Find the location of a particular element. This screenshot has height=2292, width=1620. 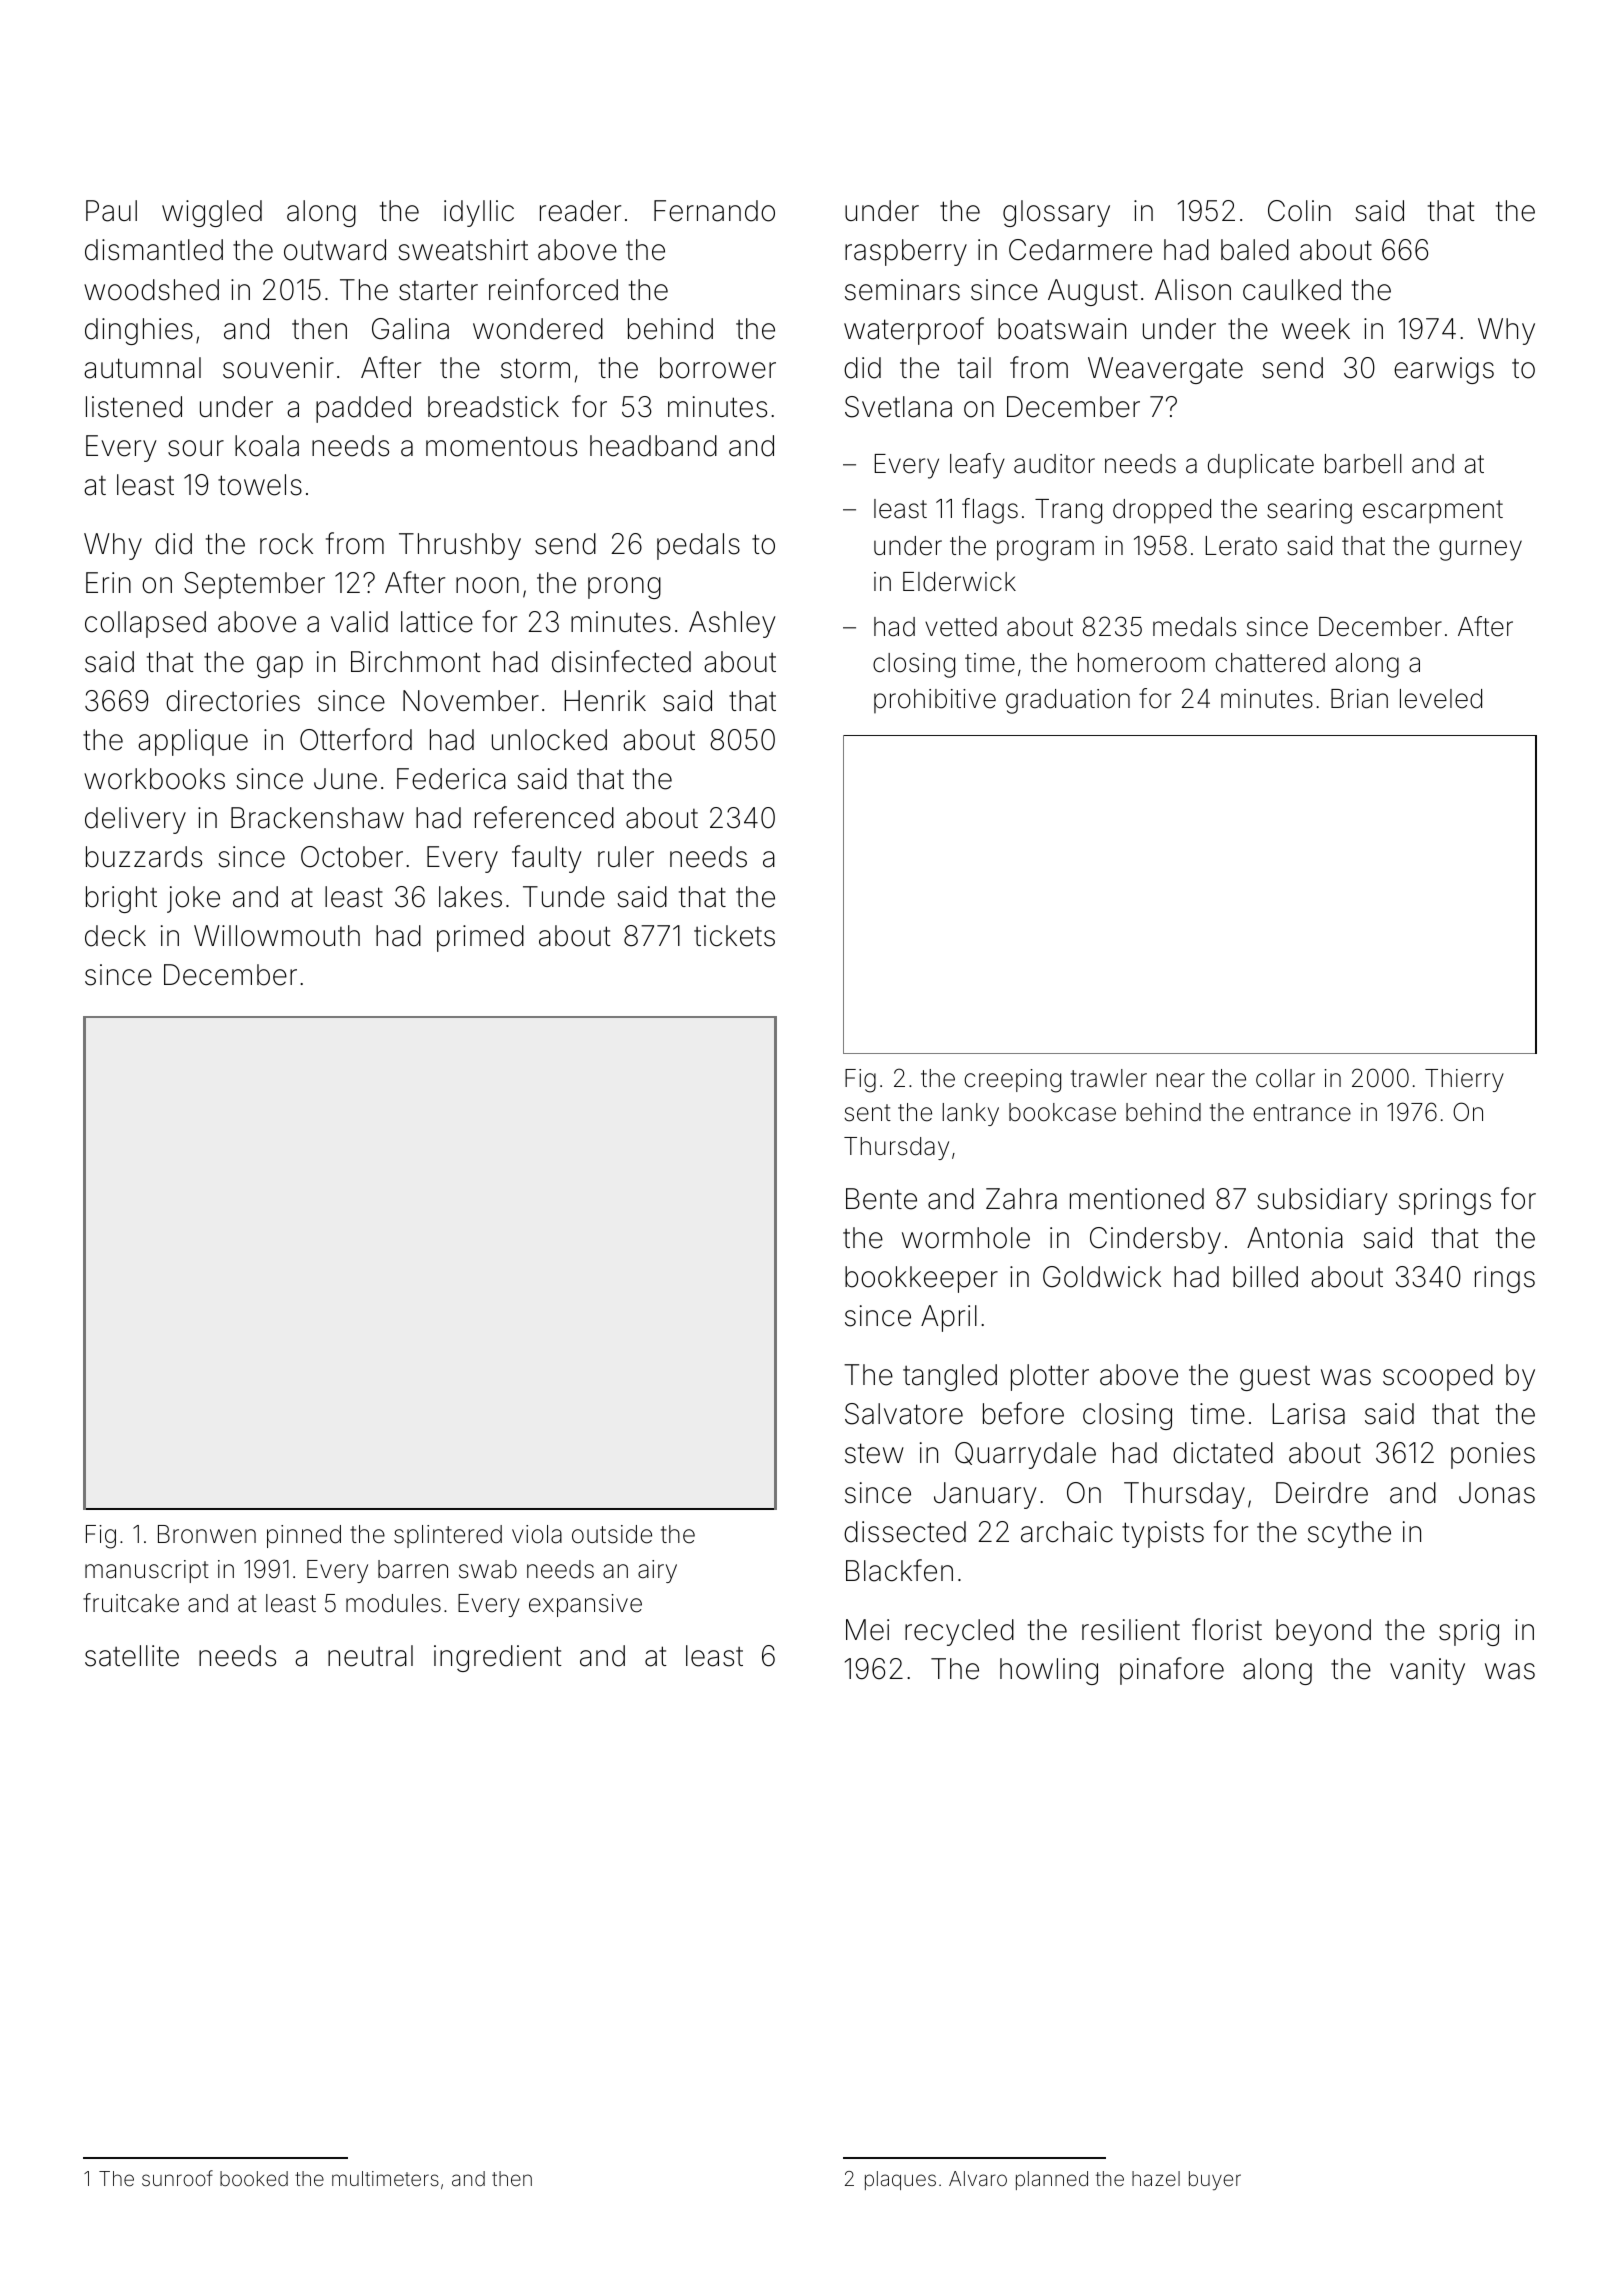

booked is located at coordinates (254, 2178).
